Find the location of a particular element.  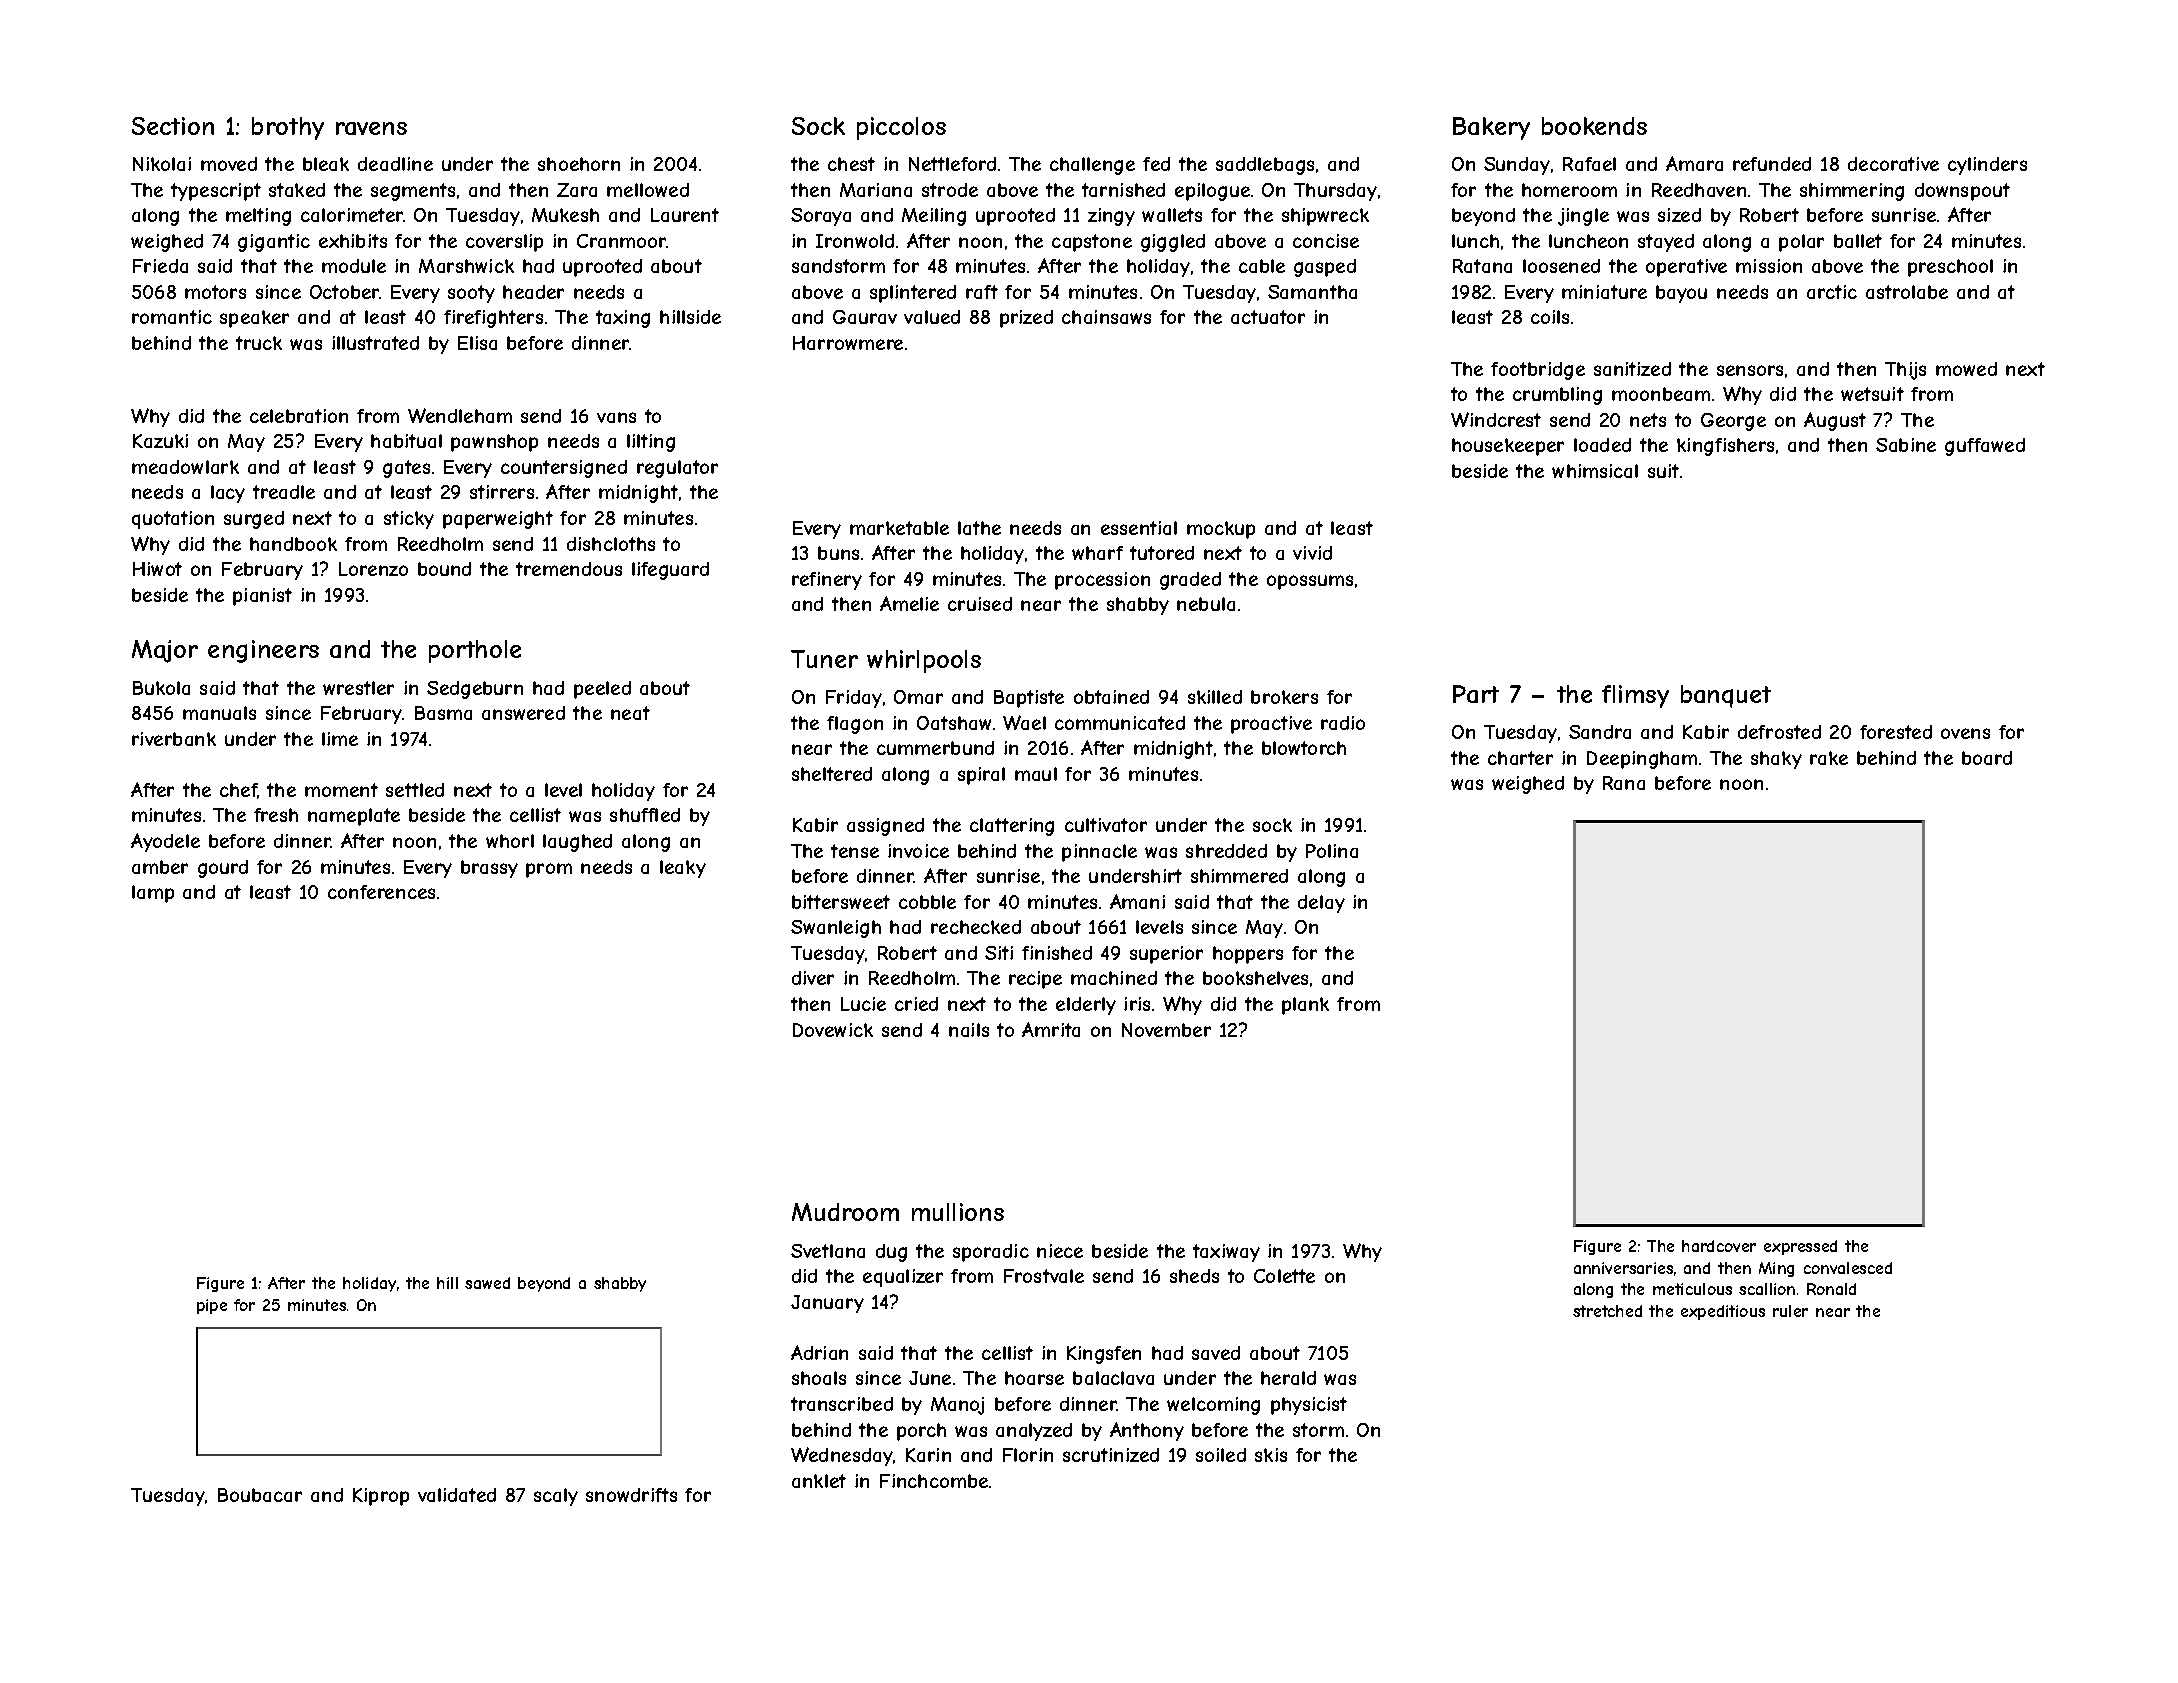

Boubacar is located at coordinates (260, 1495).
